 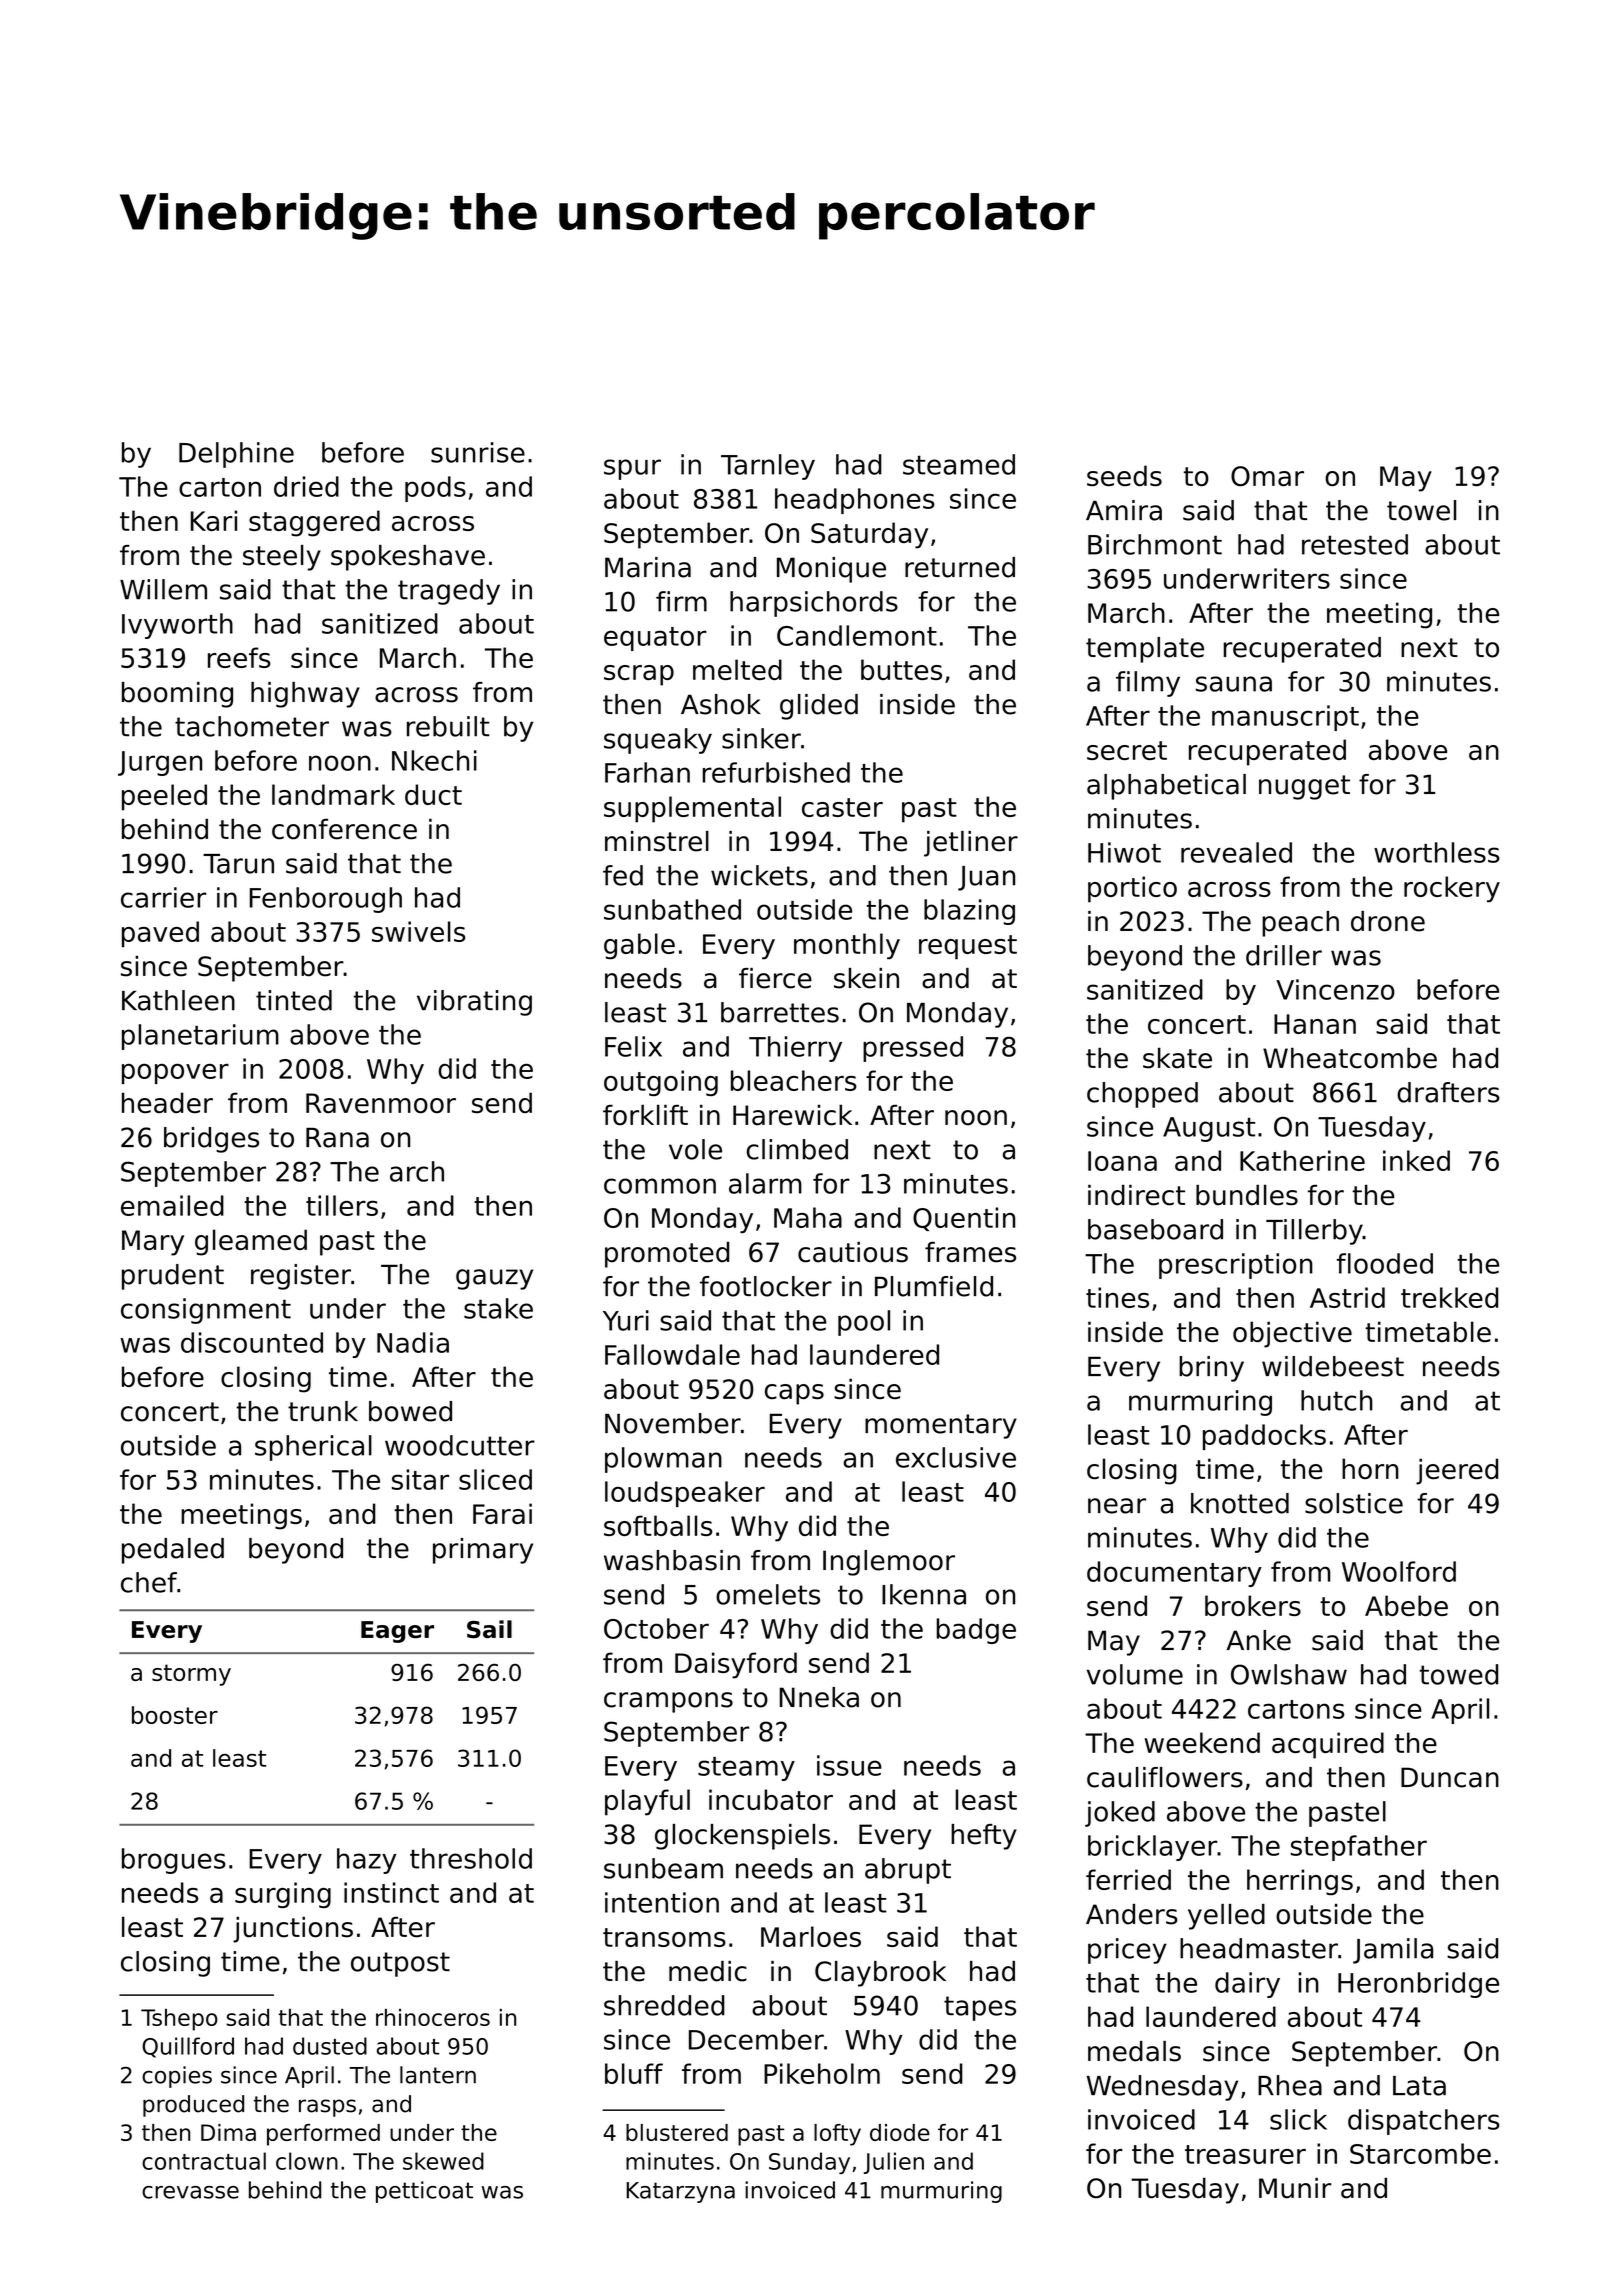 I want to click on Ravenmoor, so click(x=381, y=1103).
